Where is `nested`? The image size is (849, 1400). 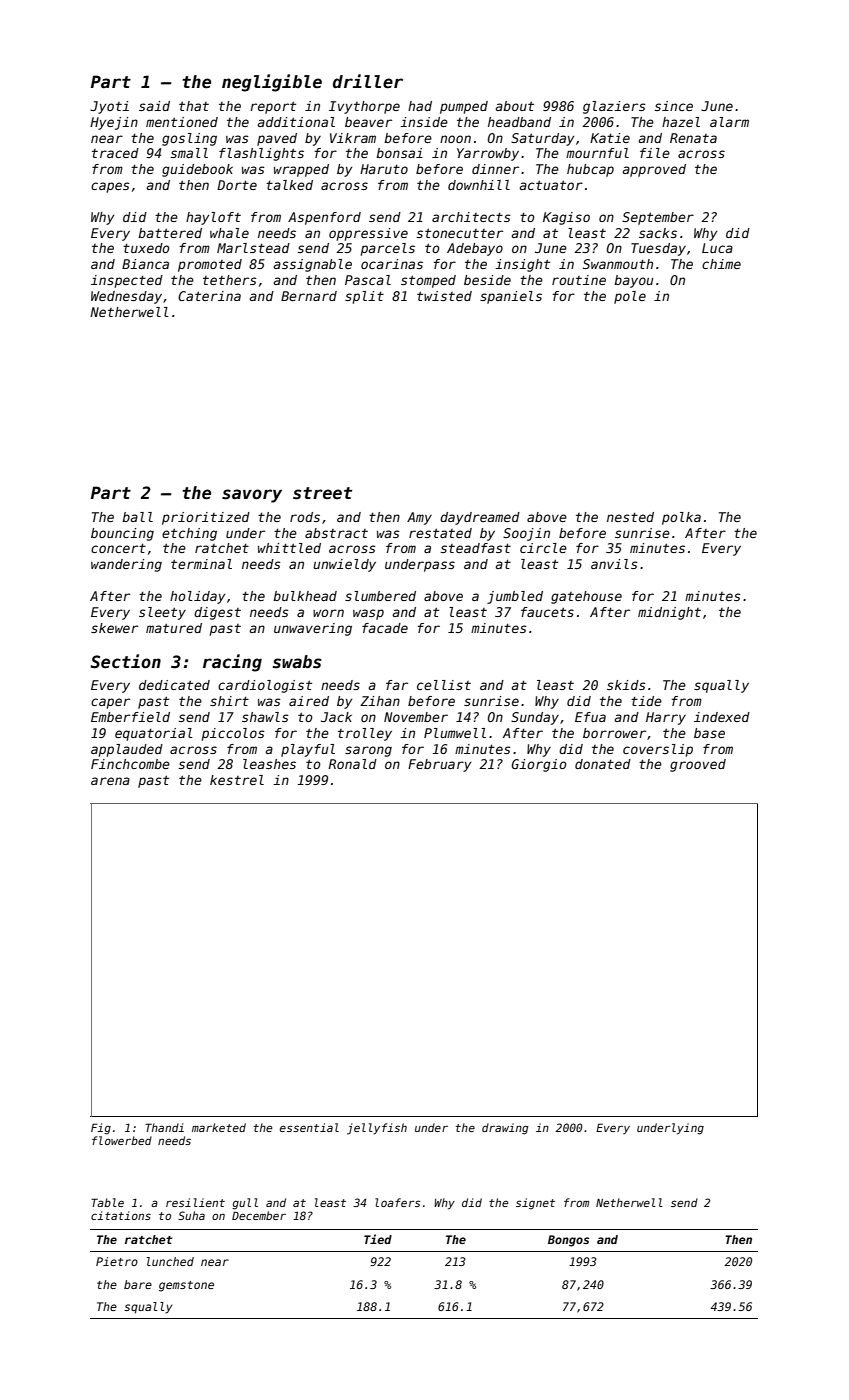 nested is located at coordinates (630, 517).
